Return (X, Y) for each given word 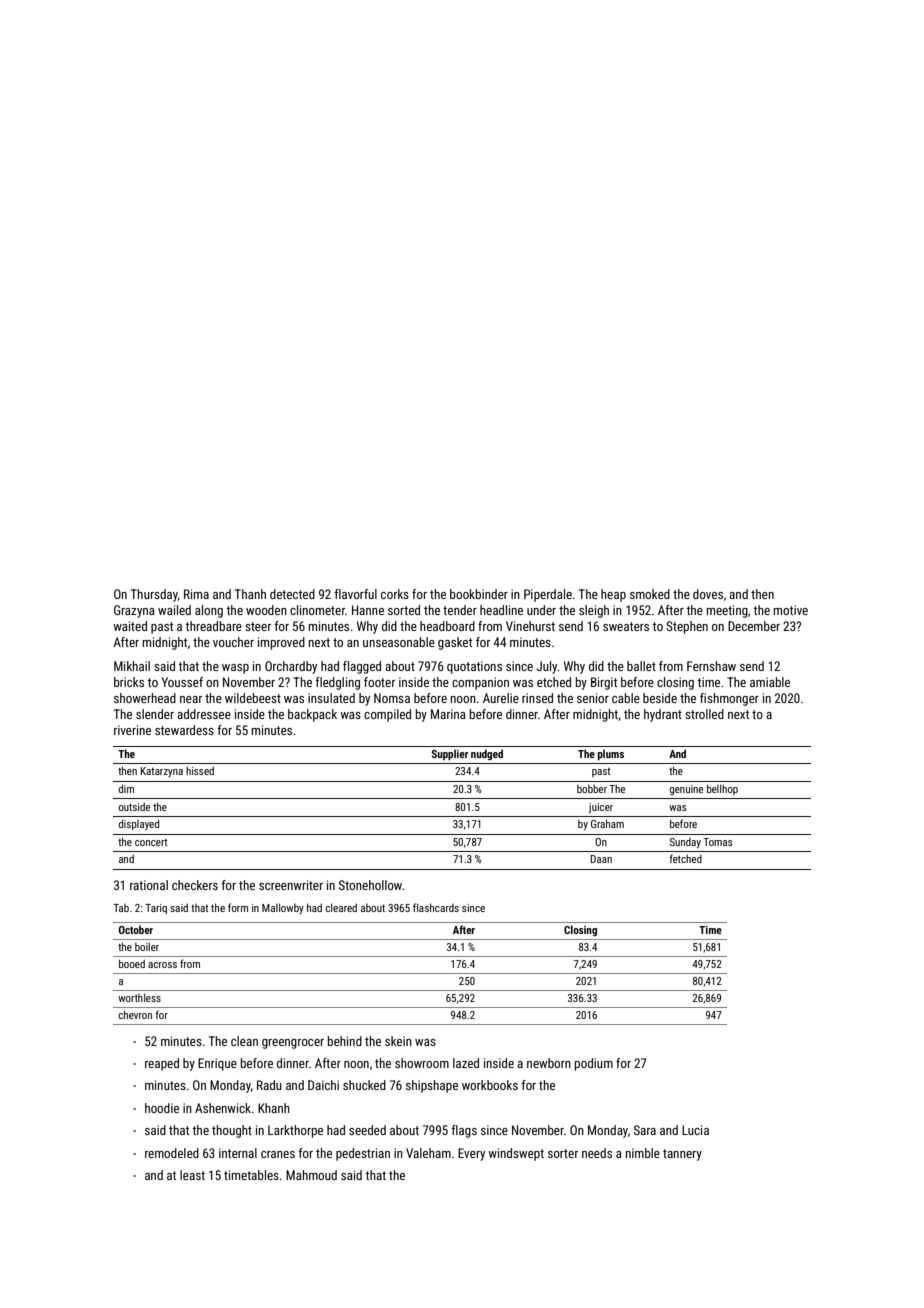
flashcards (436, 907)
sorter (563, 1153)
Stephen (687, 627)
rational (149, 885)
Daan (601, 859)
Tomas (718, 842)
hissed (200, 771)
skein (398, 1041)
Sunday (685, 843)
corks (395, 594)
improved (281, 643)
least (192, 1175)
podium (594, 1064)
